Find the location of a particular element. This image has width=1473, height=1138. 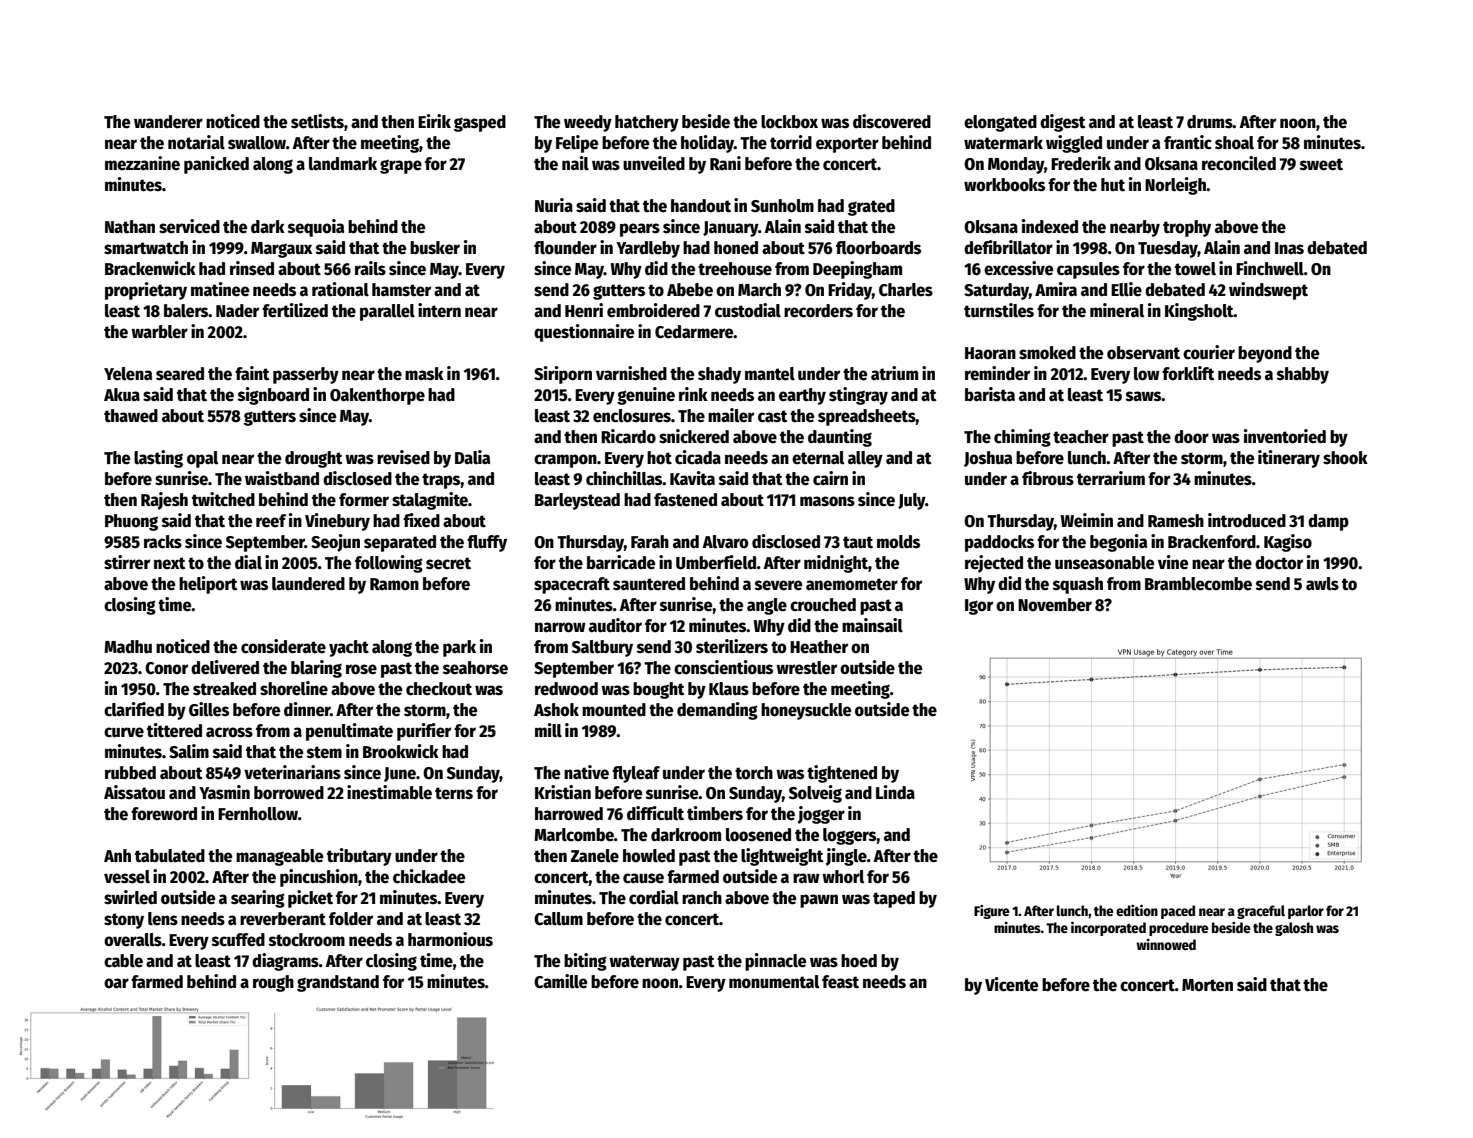

busker is located at coordinates (435, 248).
